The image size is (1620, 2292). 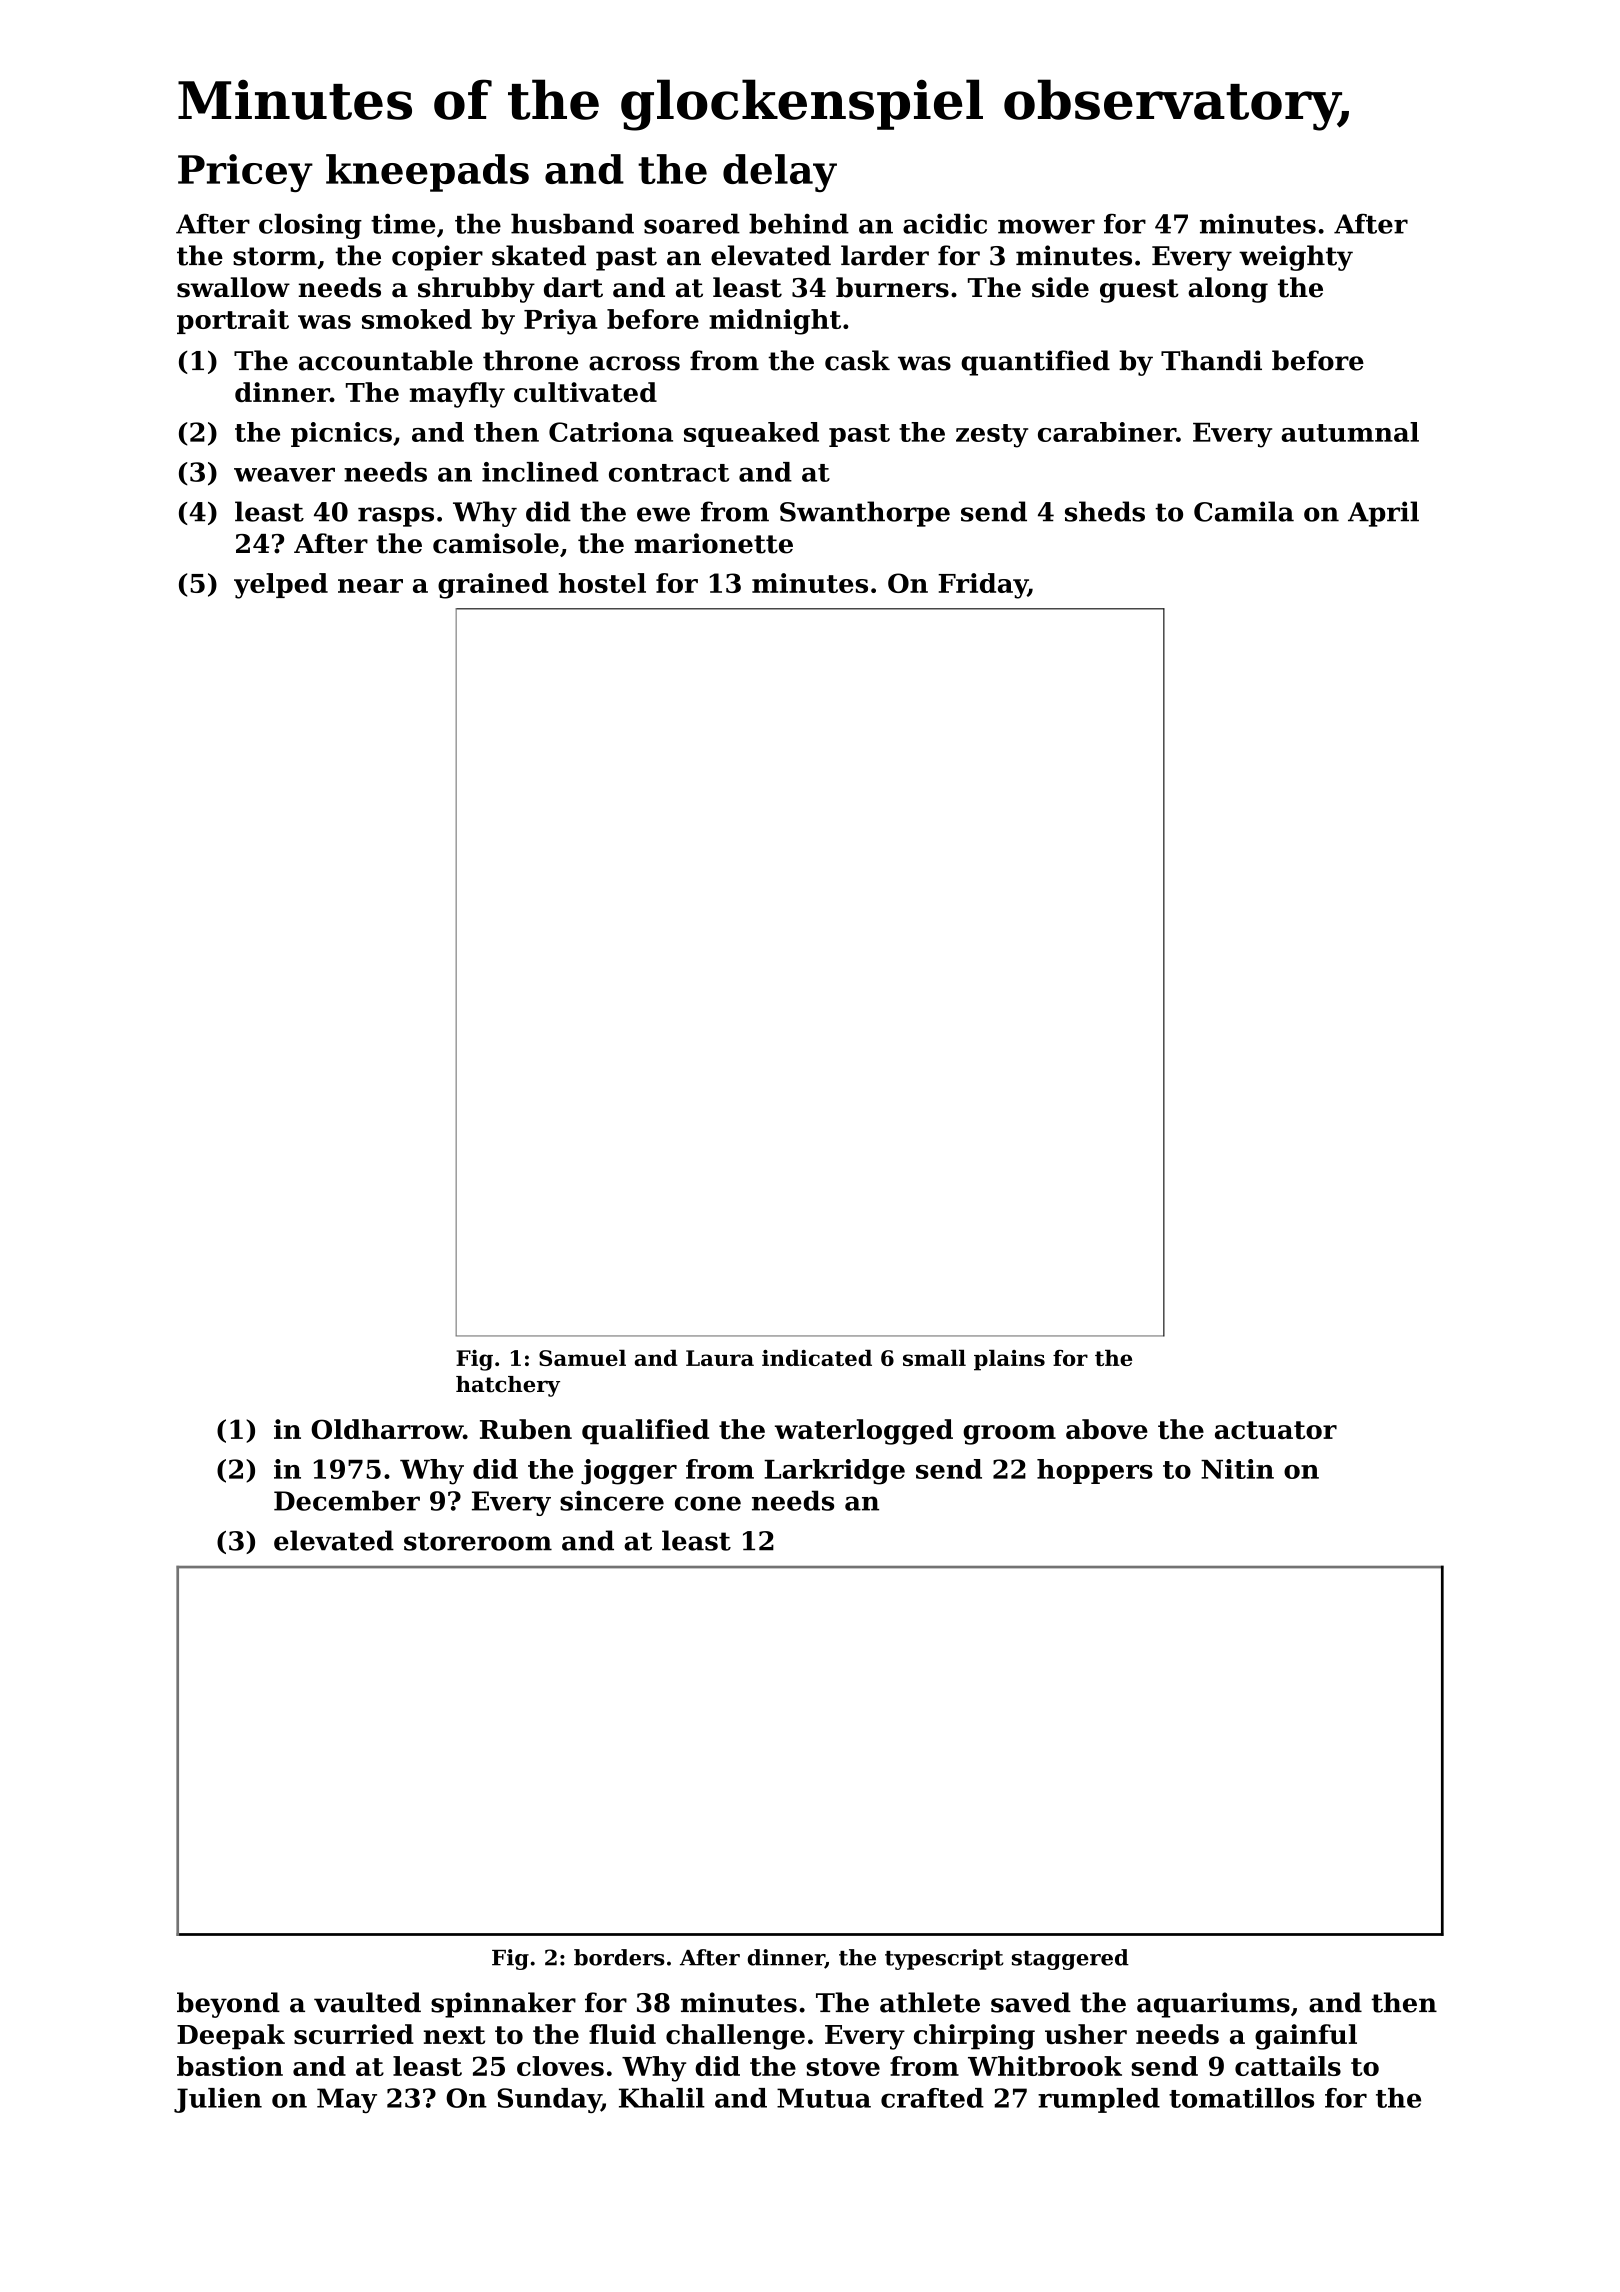 What do you see at coordinates (780, 173) in the screenshot?
I see `delay` at bounding box center [780, 173].
